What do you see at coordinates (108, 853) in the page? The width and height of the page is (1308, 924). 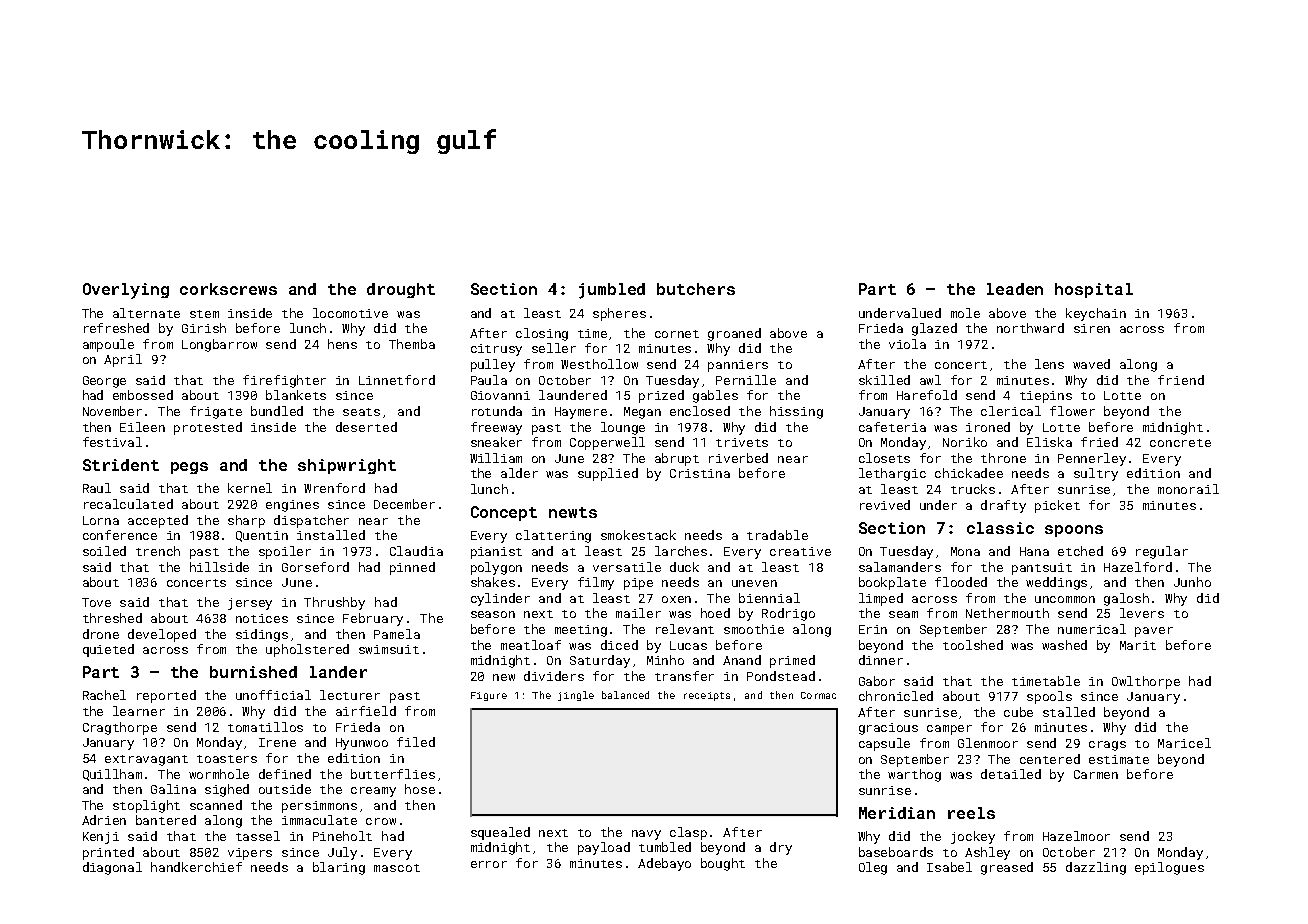 I see `printed` at bounding box center [108, 853].
